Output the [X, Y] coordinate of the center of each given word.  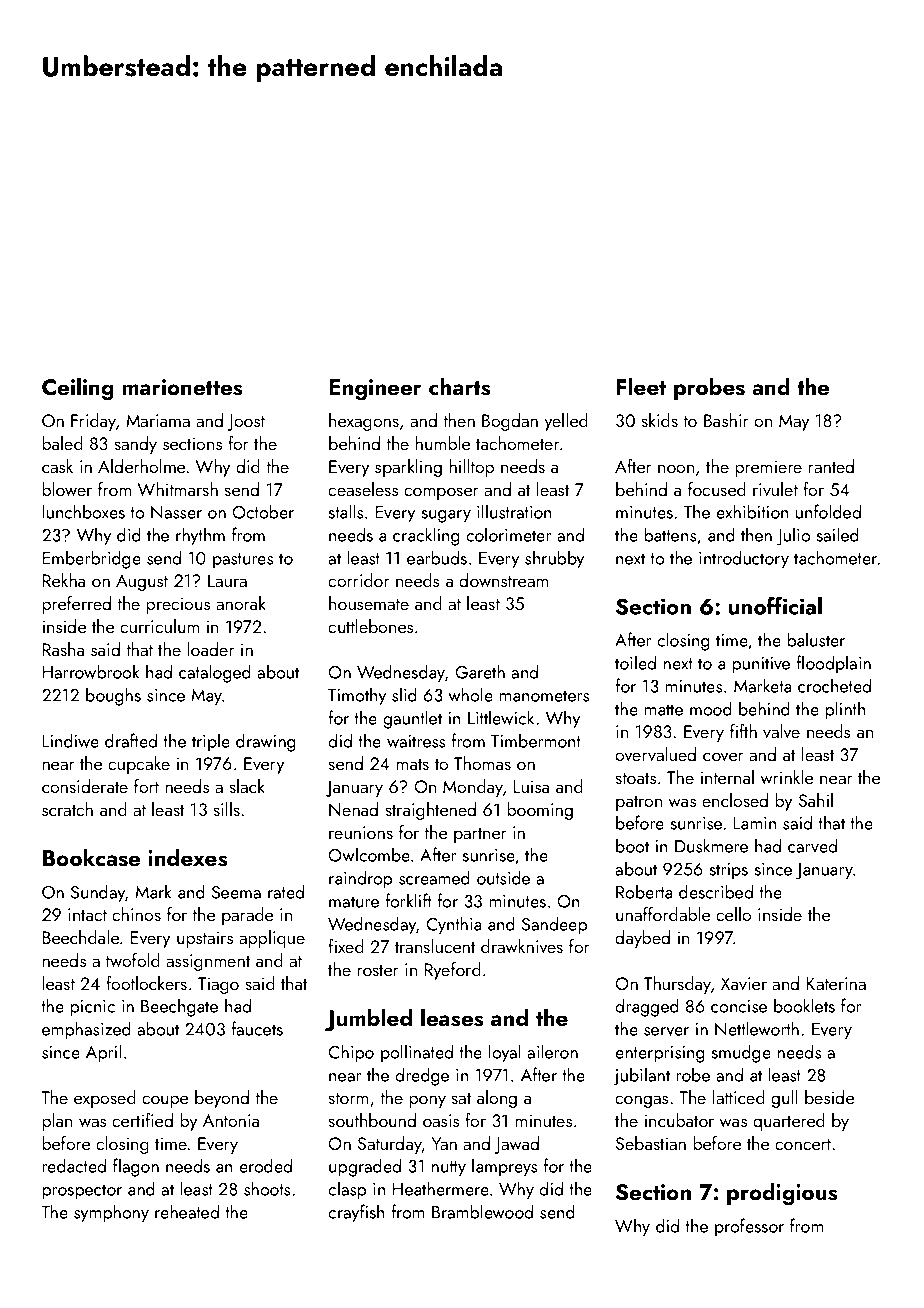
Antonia [231, 1120]
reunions [361, 832]
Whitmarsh [178, 489]
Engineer [375, 390]
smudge [741, 1053]
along [497, 1099]
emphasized [86, 1030]
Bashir [726, 420]
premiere [768, 468]
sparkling [408, 468]
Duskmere [711, 845]
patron [639, 803]
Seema [236, 892]
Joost [246, 422]
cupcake [139, 765]
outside [503, 877]
